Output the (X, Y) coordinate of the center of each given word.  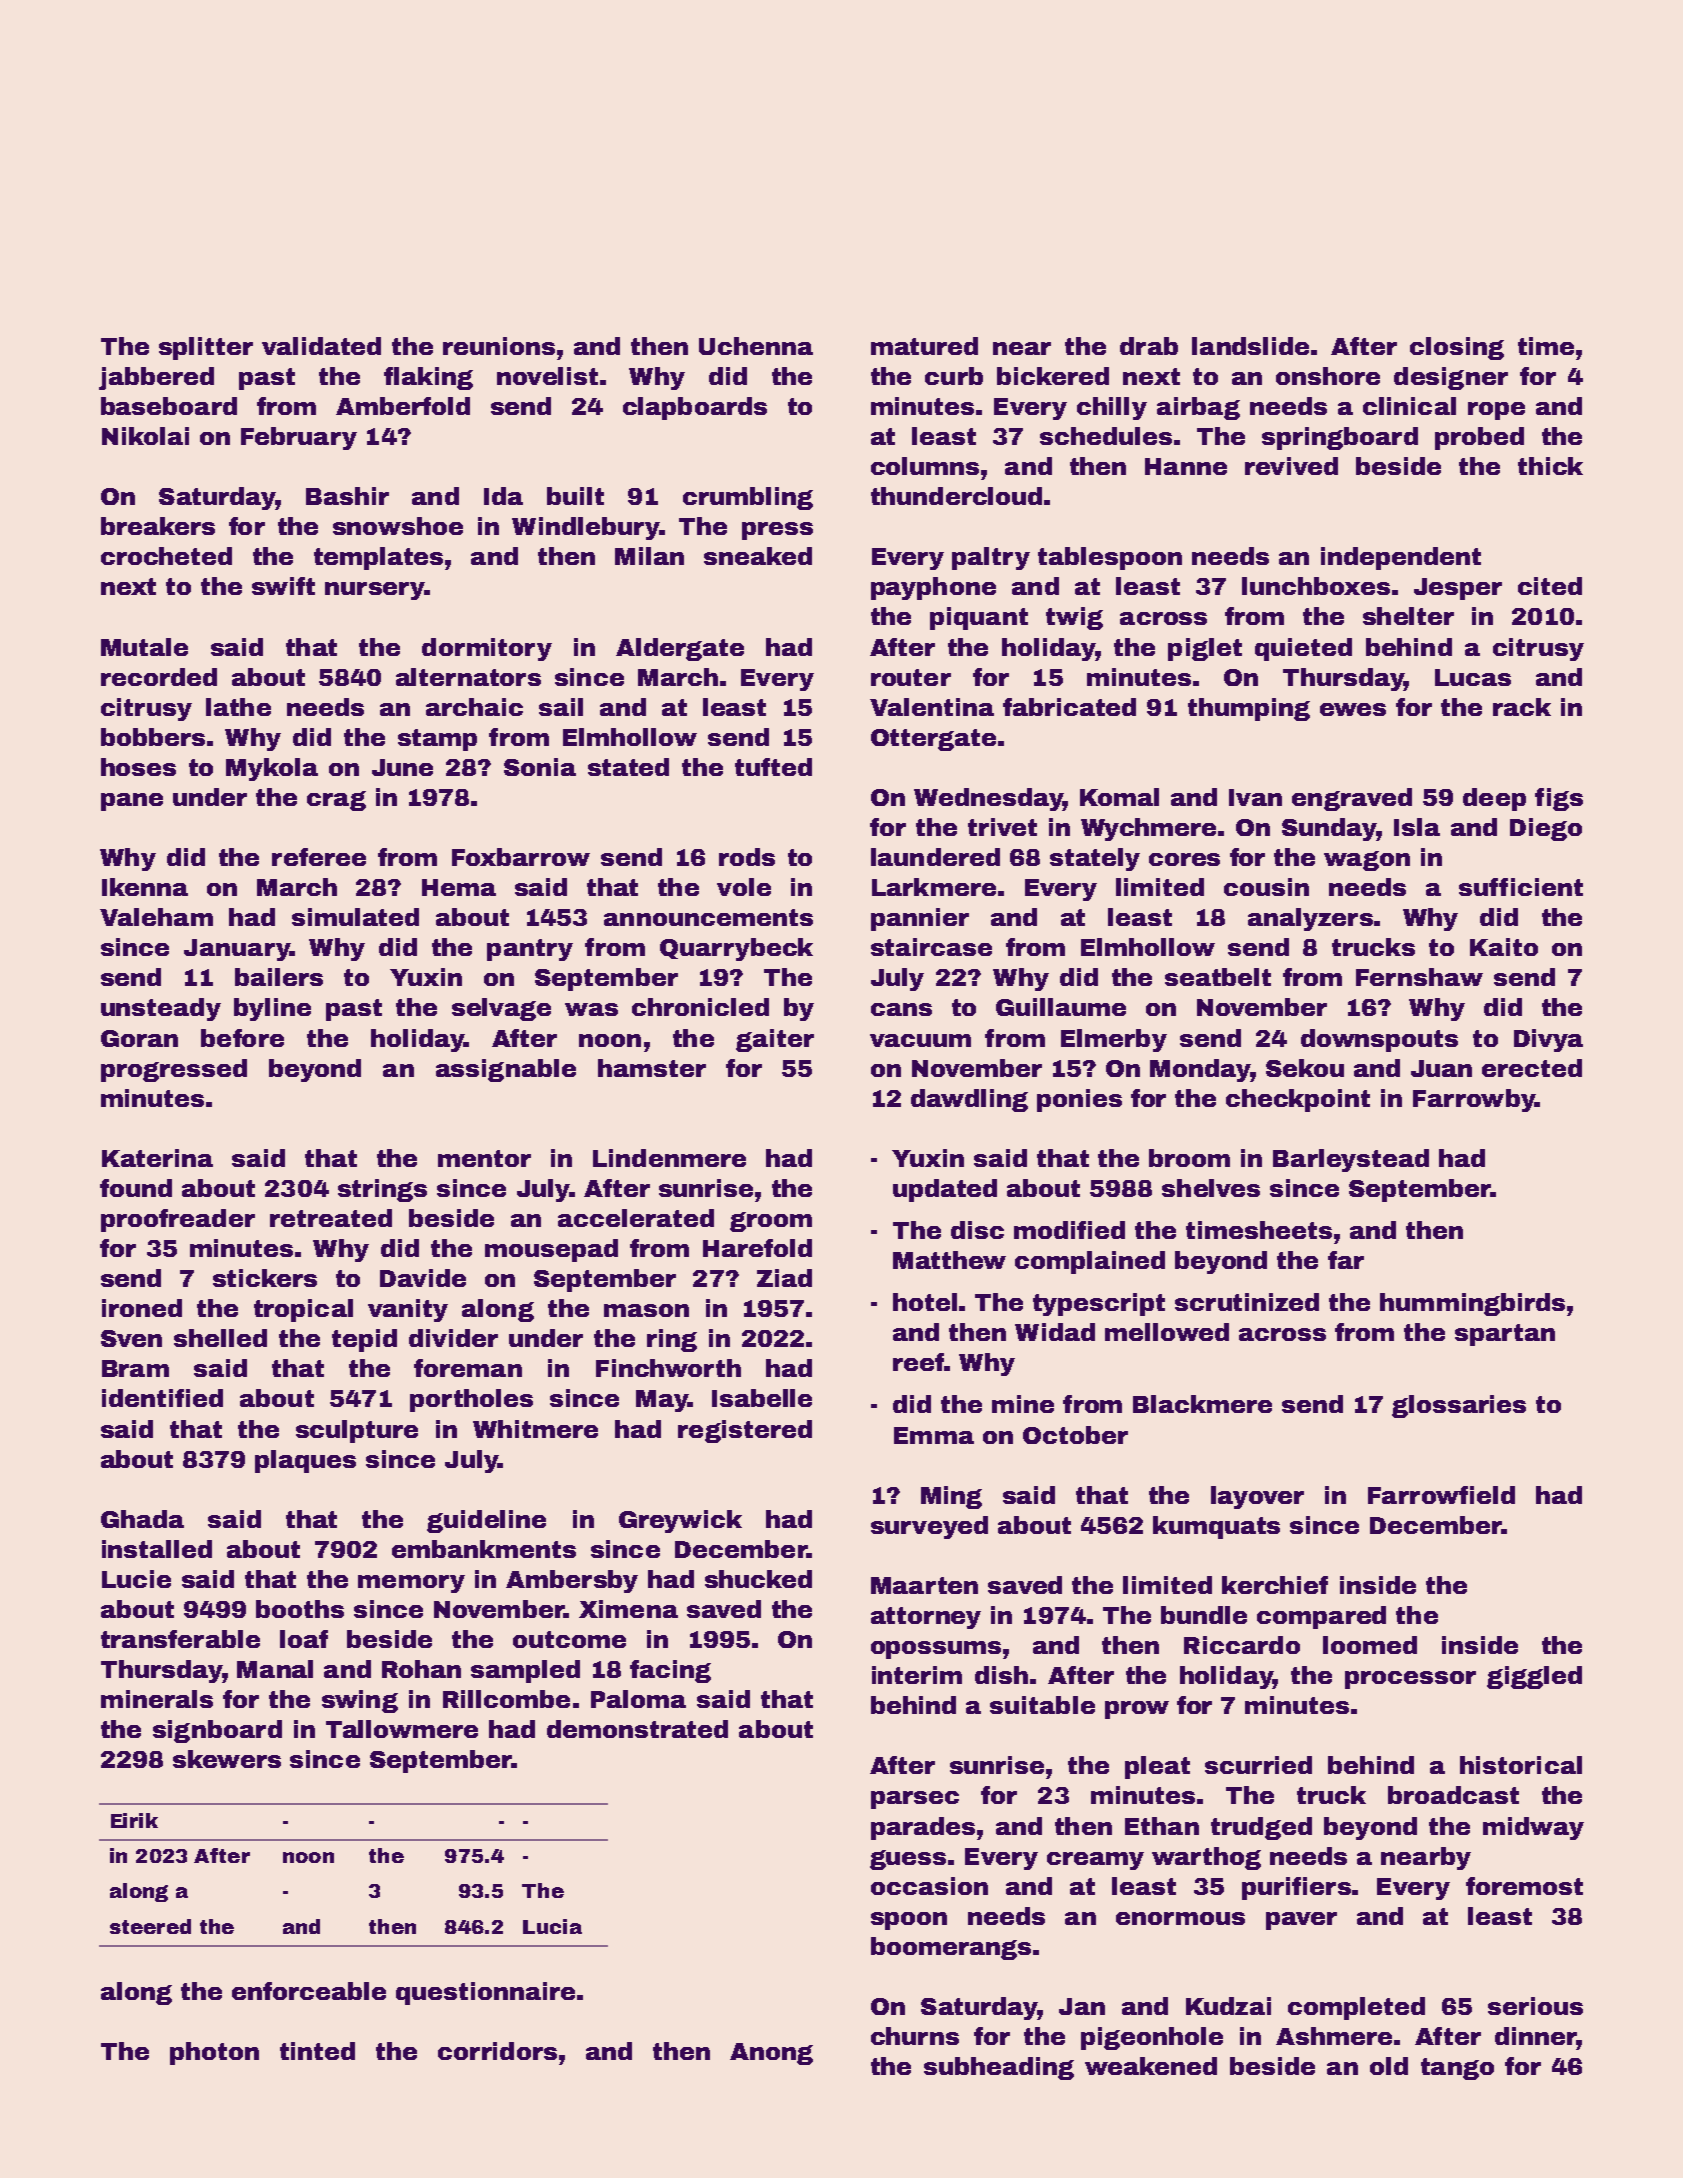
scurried (1258, 1765)
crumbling (748, 498)
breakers (158, 526)
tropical (303, 1310)
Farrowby (1474, 1100)
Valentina (932, 707)
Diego (1546, 829)
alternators (468, 677)
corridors (497, 2051)
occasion (929, 1886)
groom (771, 1222)
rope (1496, 411)
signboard (217, 1731)
